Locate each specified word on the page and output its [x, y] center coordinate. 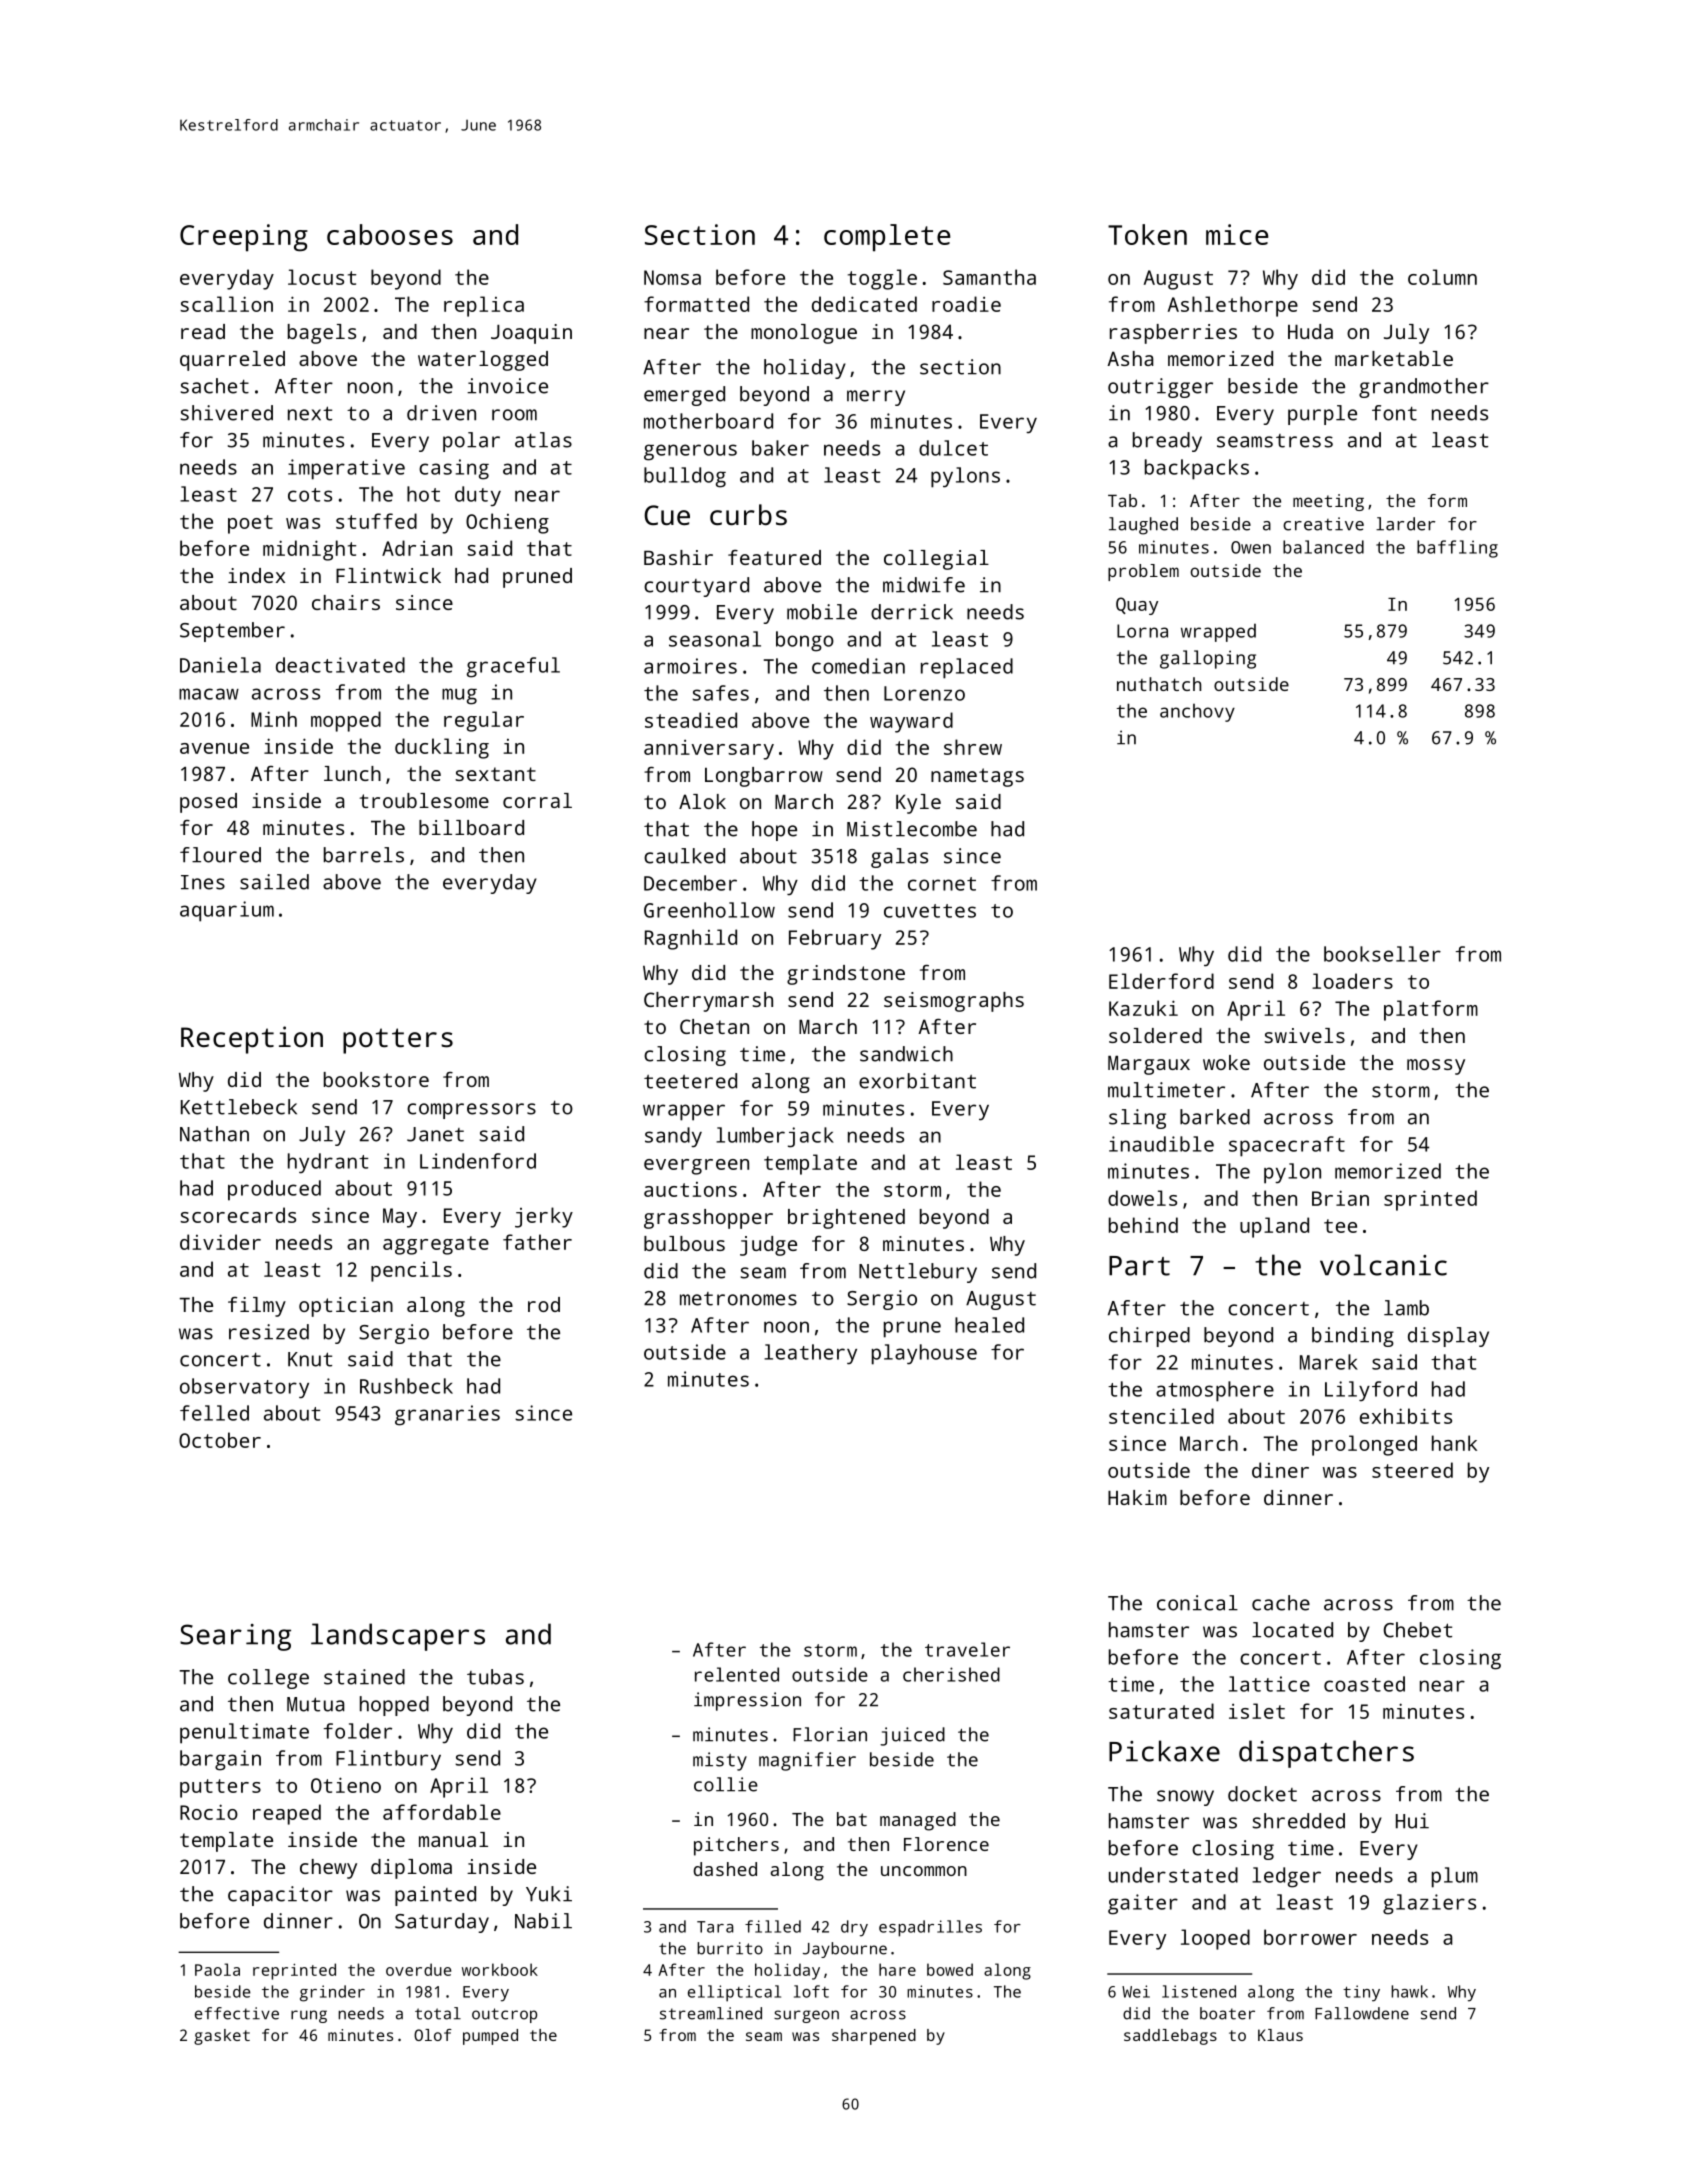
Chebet [1418, 1630]
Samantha [989, 277]
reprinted [294, 1971]
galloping [1208, 659]
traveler [967, 1649]
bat [852, 1819]
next [310, 413]
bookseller [1382, 954]
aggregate [436, 1245]
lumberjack [775, 1137]
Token [1147, 234]
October [220, 1440]
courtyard [696, 587]
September [232, 632]
